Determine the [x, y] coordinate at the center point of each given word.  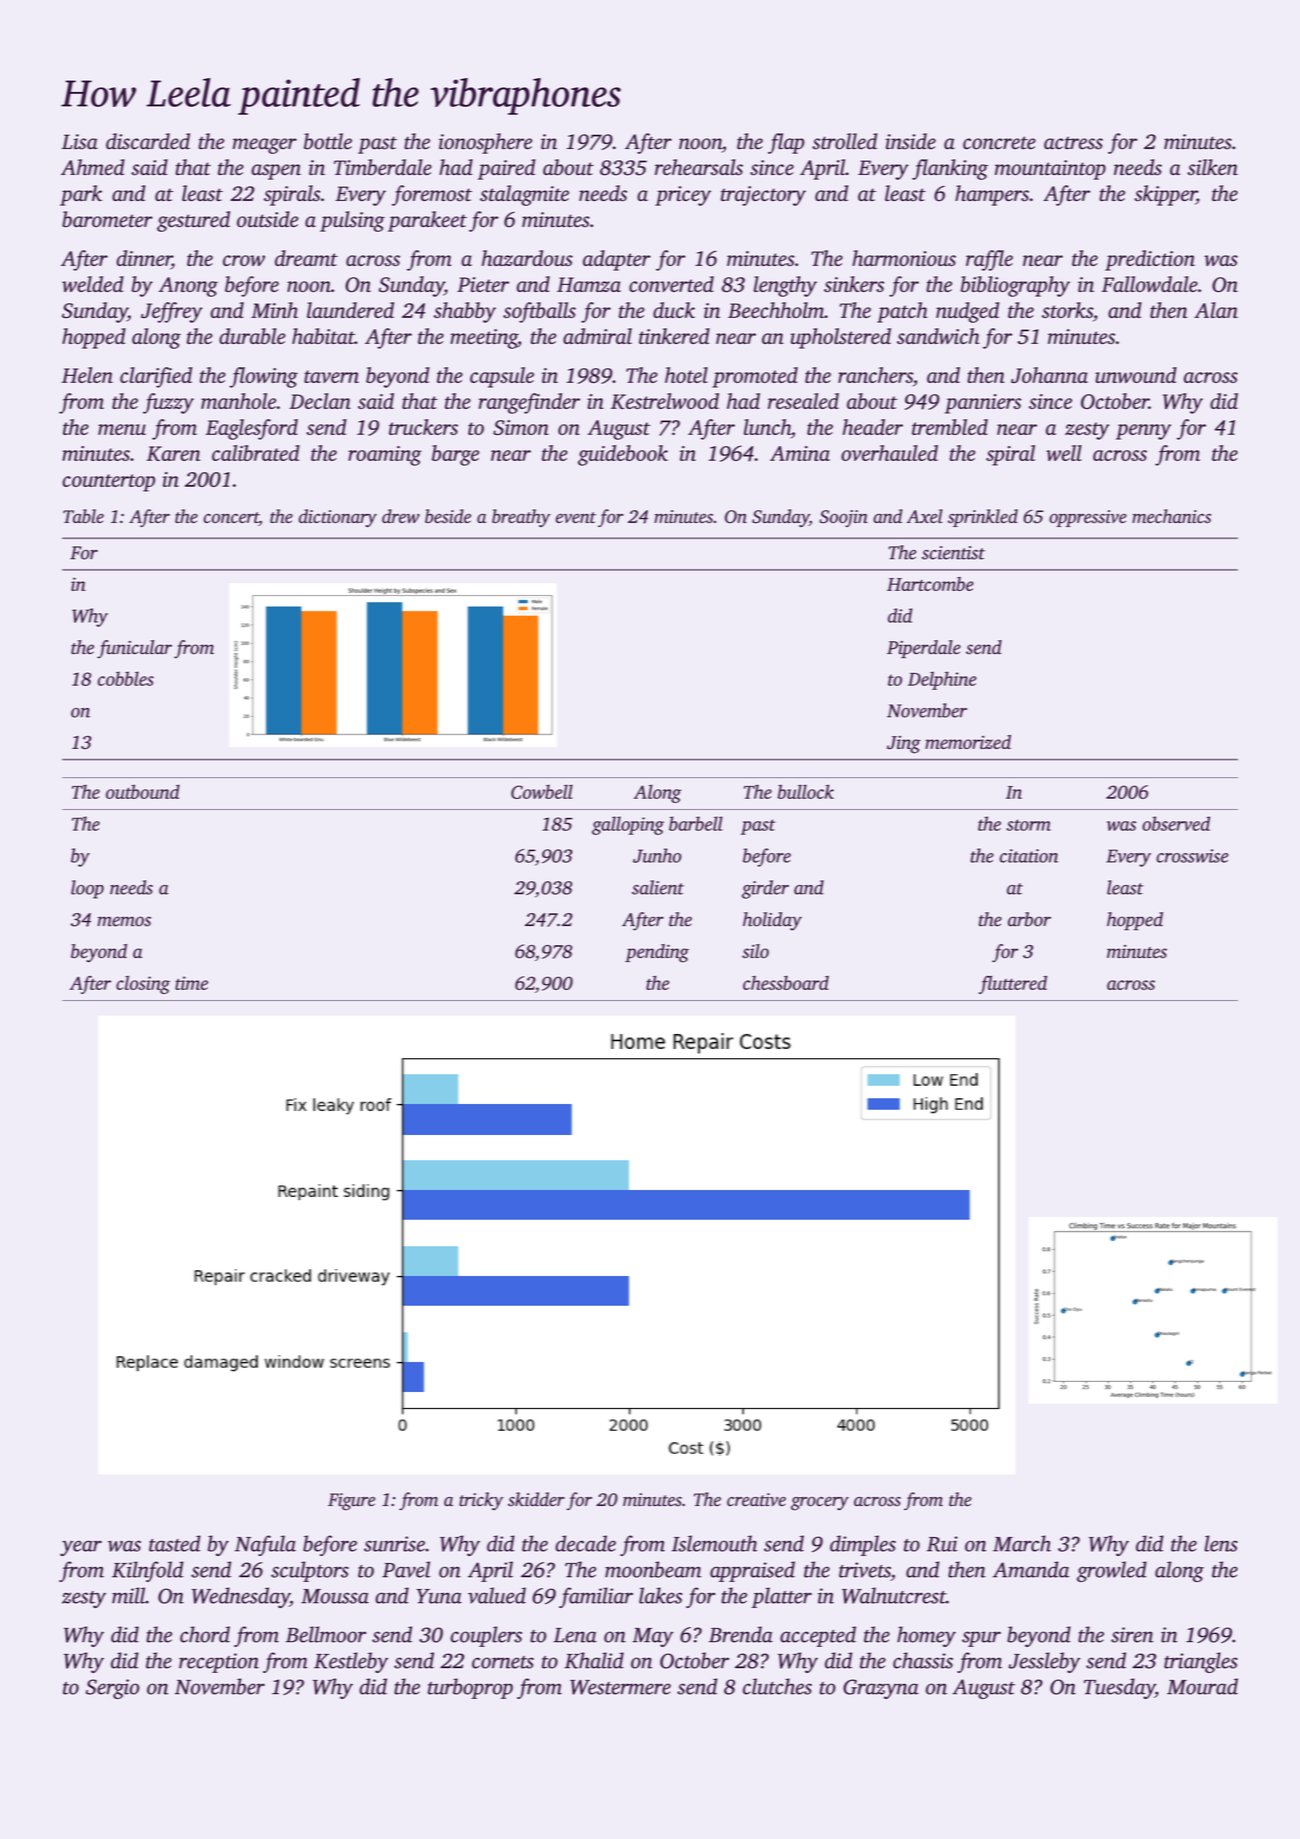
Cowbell [542, 791]
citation [1029, 856]
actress [1073, 143]
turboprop [470, 1688]
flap [786, 143]
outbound [143, 791]
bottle [328, 141]
